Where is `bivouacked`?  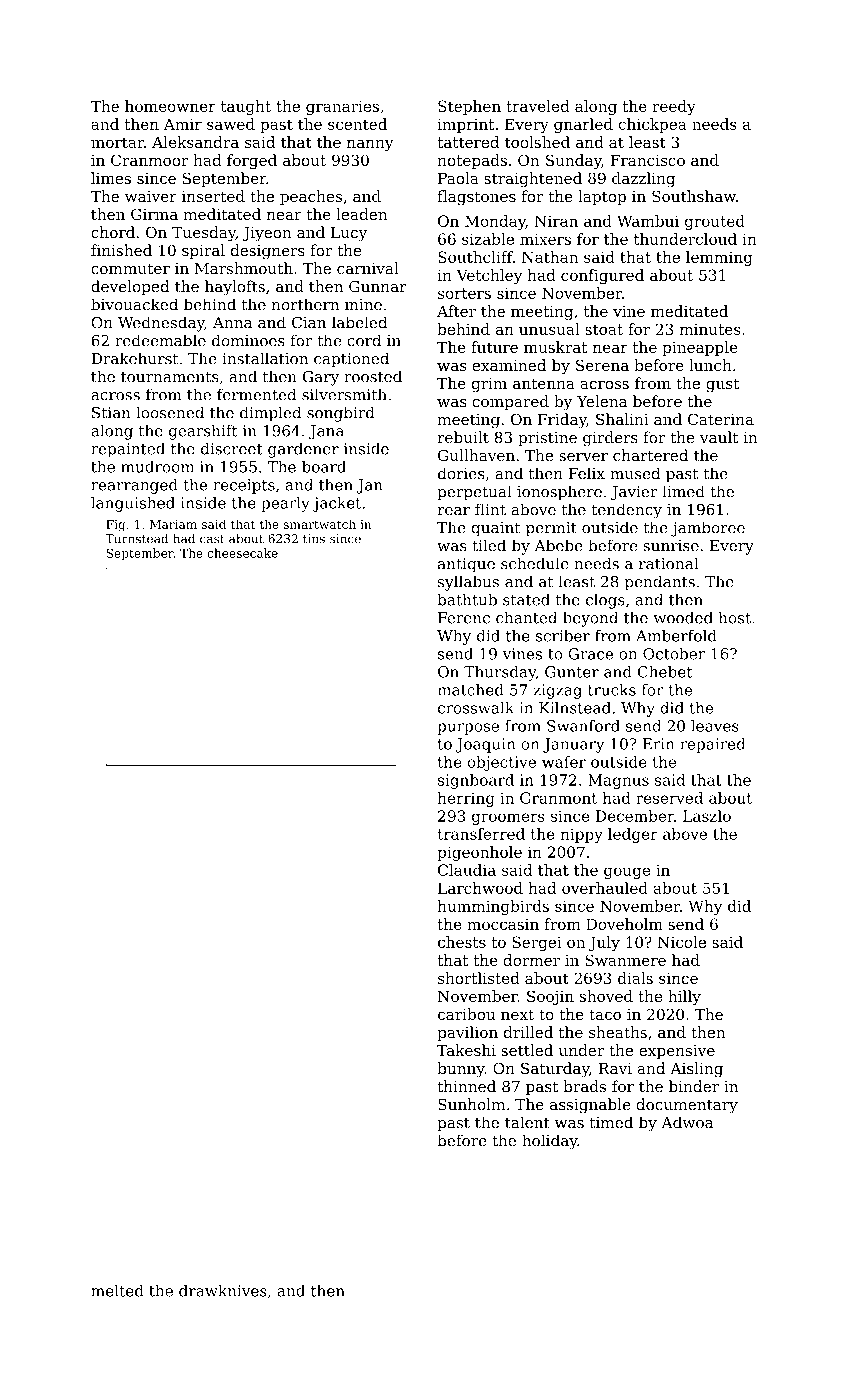
bivouacked is located at coordinates (134, 304).
